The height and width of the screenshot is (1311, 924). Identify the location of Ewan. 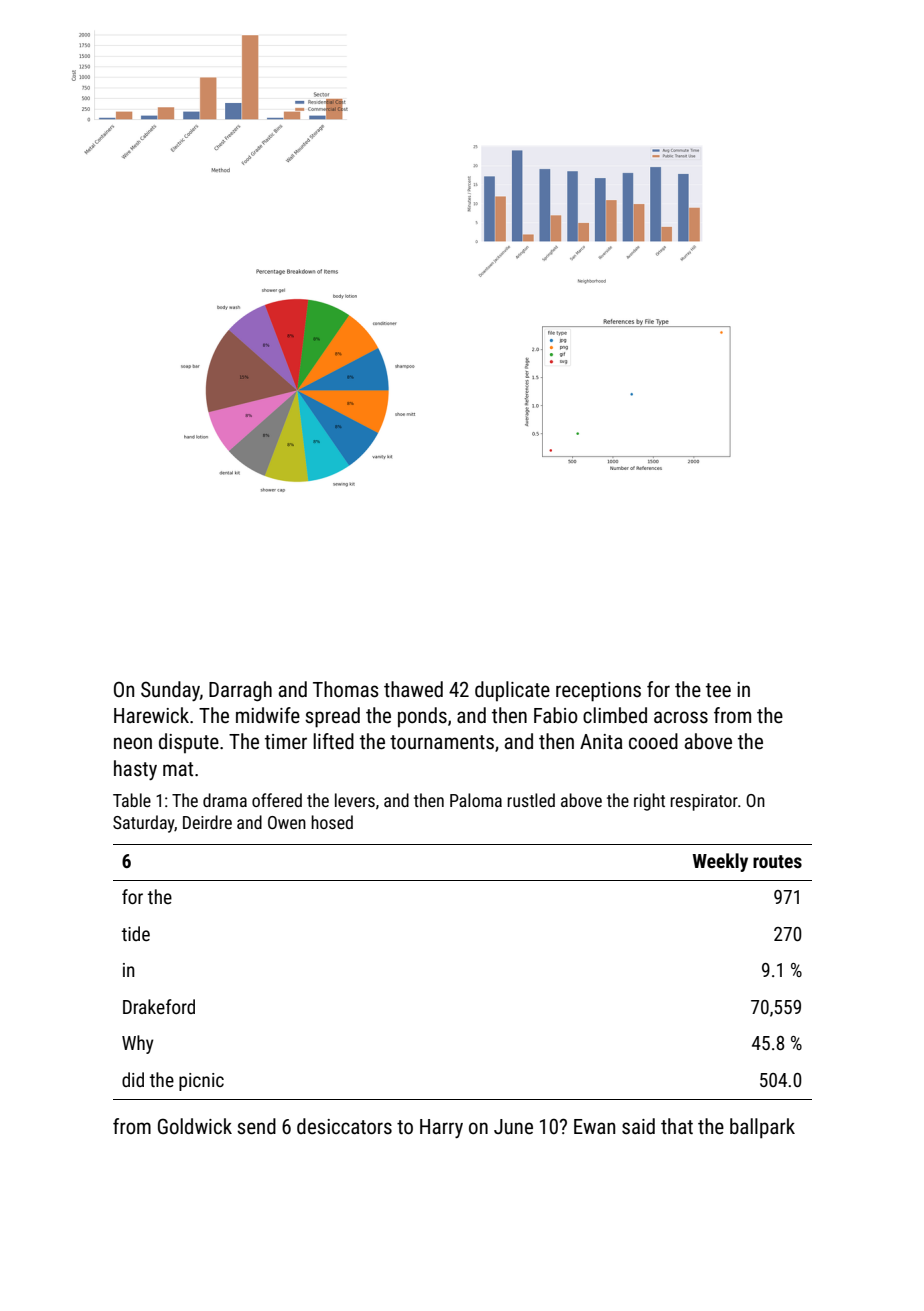
(594, 1126).
